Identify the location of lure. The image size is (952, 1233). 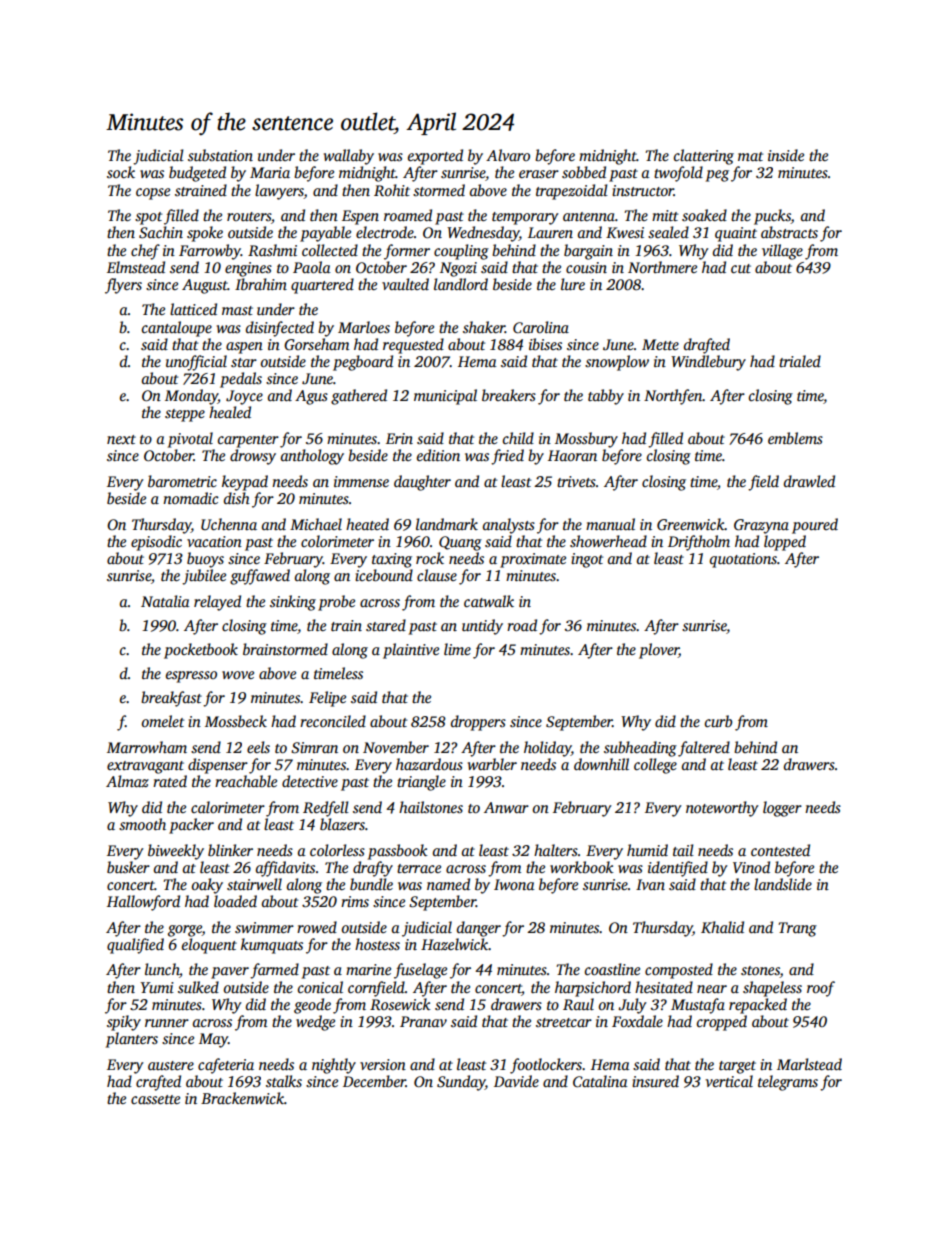
(573, 284).
